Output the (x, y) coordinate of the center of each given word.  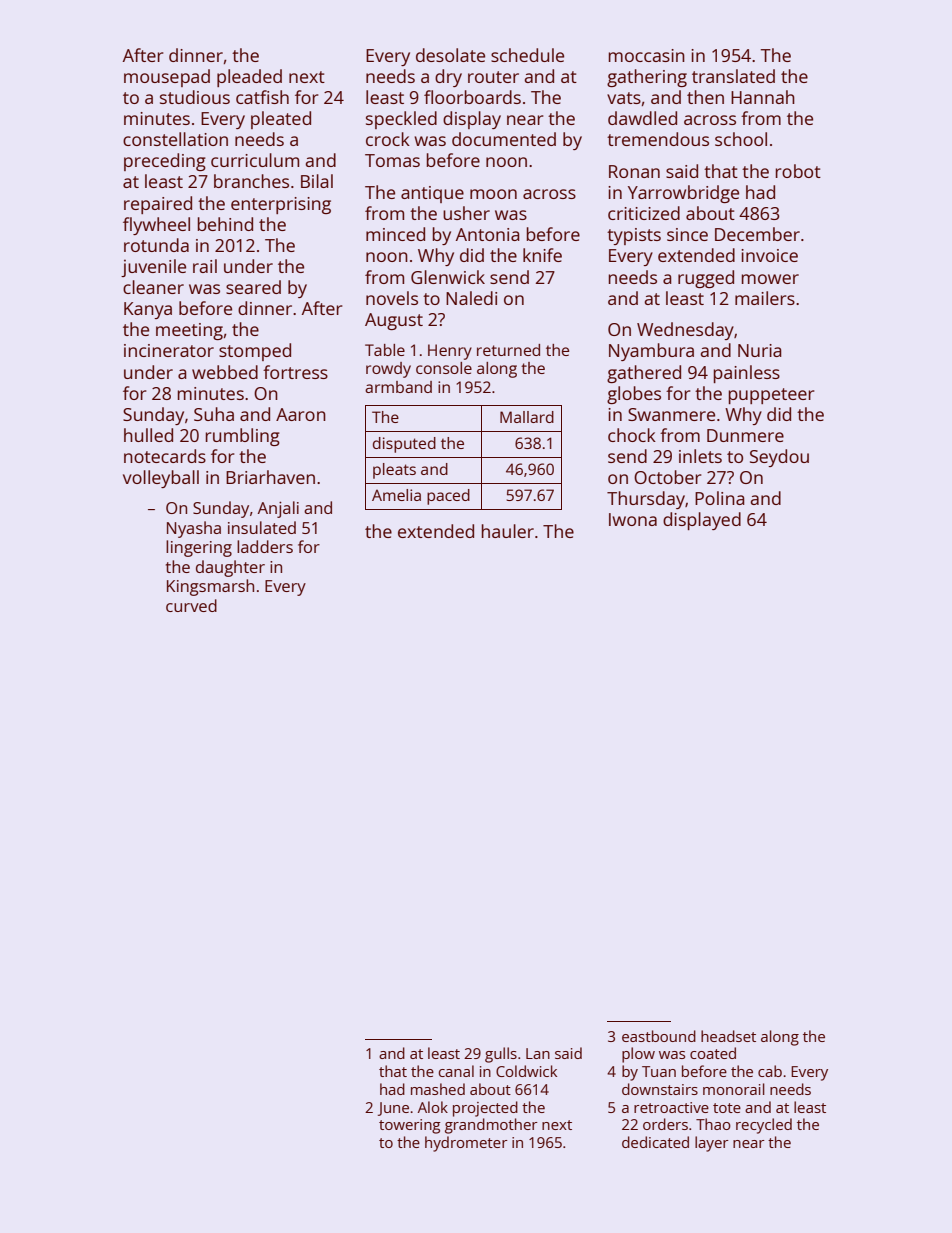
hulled (148, 435)
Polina (720, 498)
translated (733, 76)
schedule (527, 55)
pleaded (249, 78)
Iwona (633, 519)
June (393, 1109)
